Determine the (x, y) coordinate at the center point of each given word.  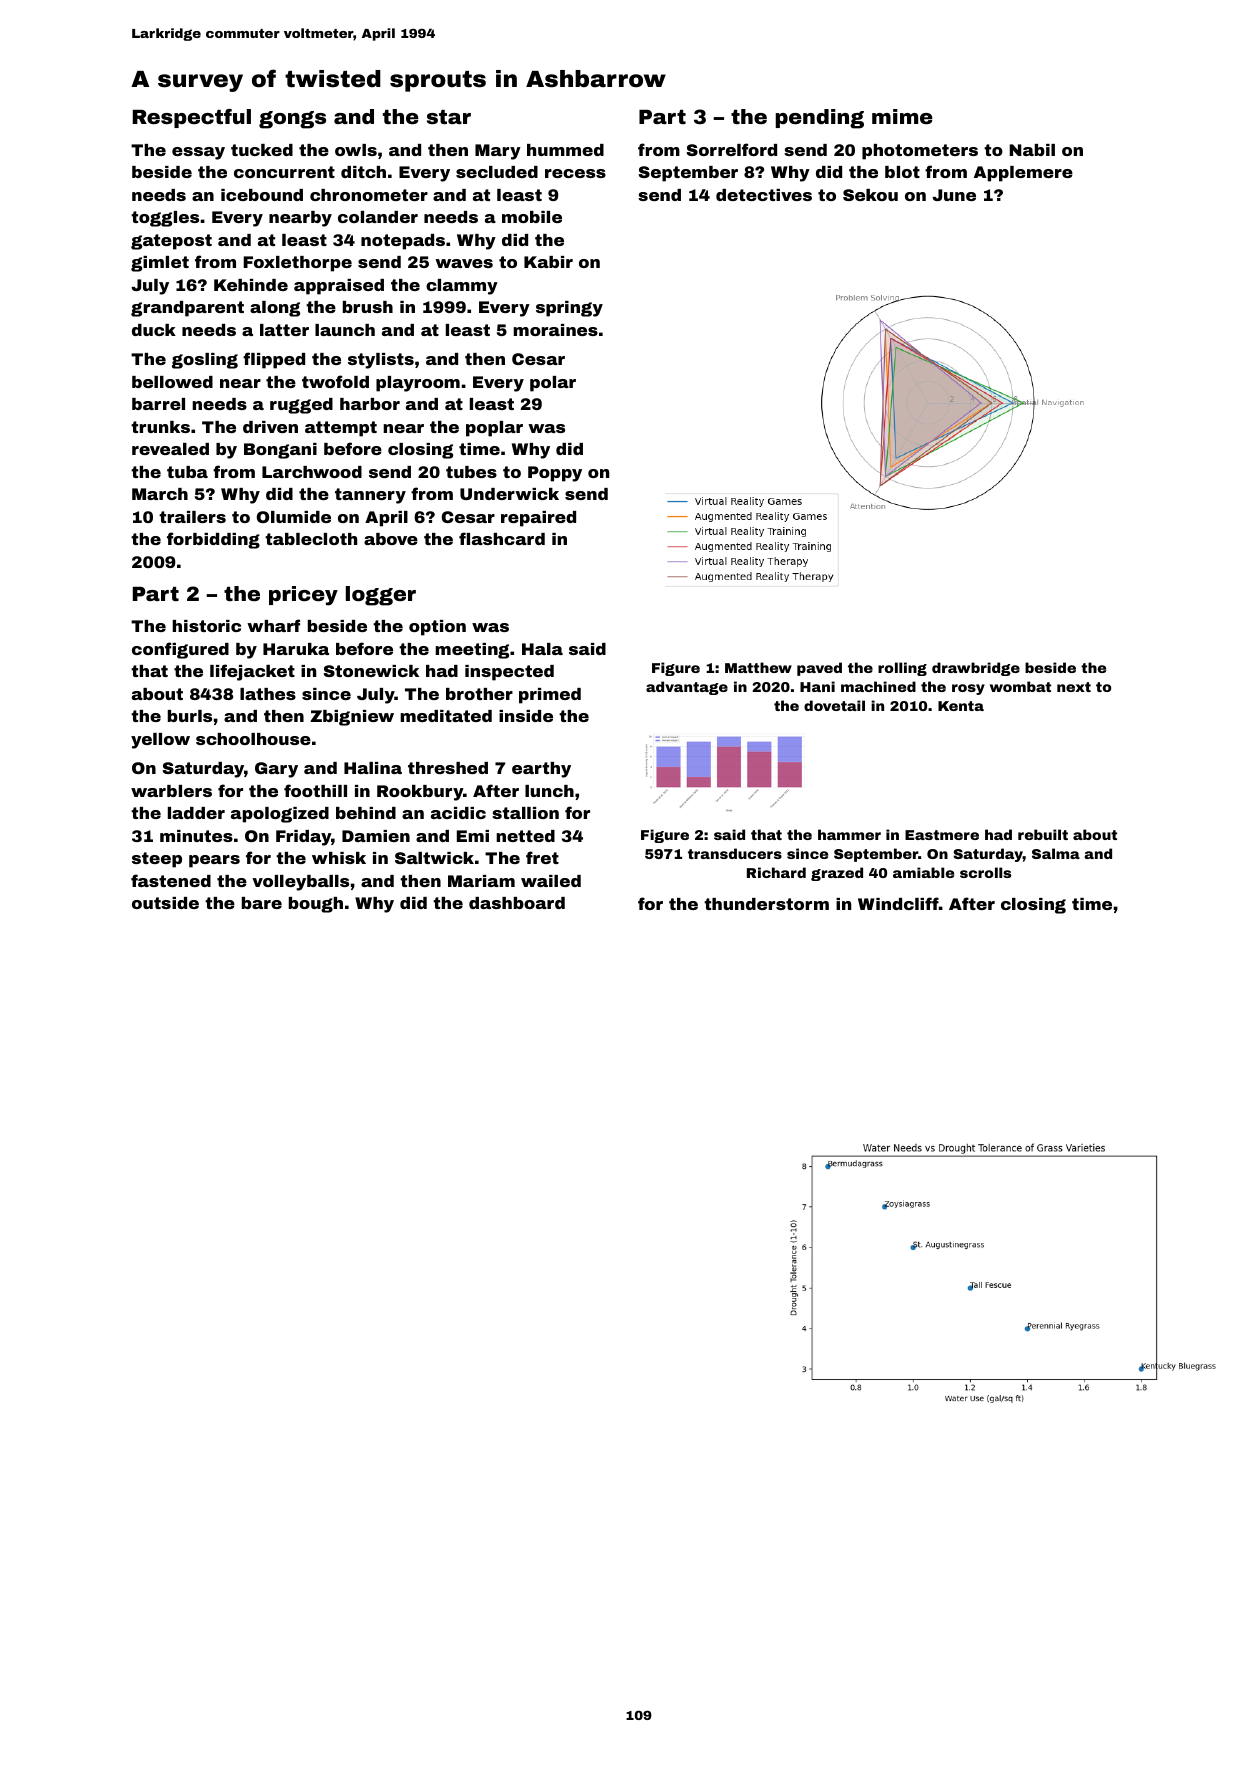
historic (206, 626)
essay (198, 153)
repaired (538, 519)
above (391, 539)
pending (820, 119)
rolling (902, 669)
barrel (158, 404)
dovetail (834, 705)
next (1074, 687)
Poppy (555, 474)
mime (902, 116)
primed (550, 696)
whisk (339, 858)
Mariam (481, 881)
